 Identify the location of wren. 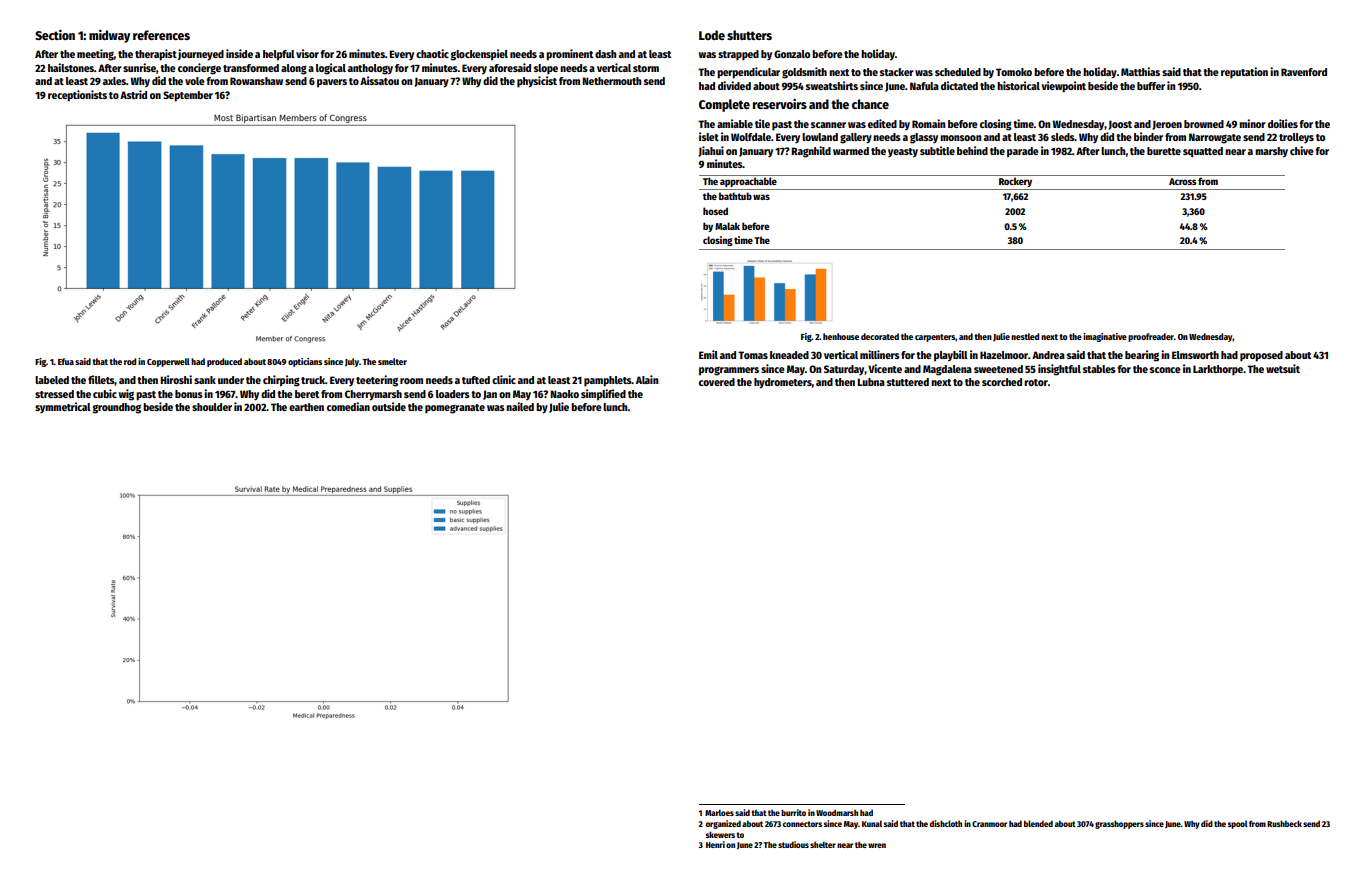
(877, 845).
